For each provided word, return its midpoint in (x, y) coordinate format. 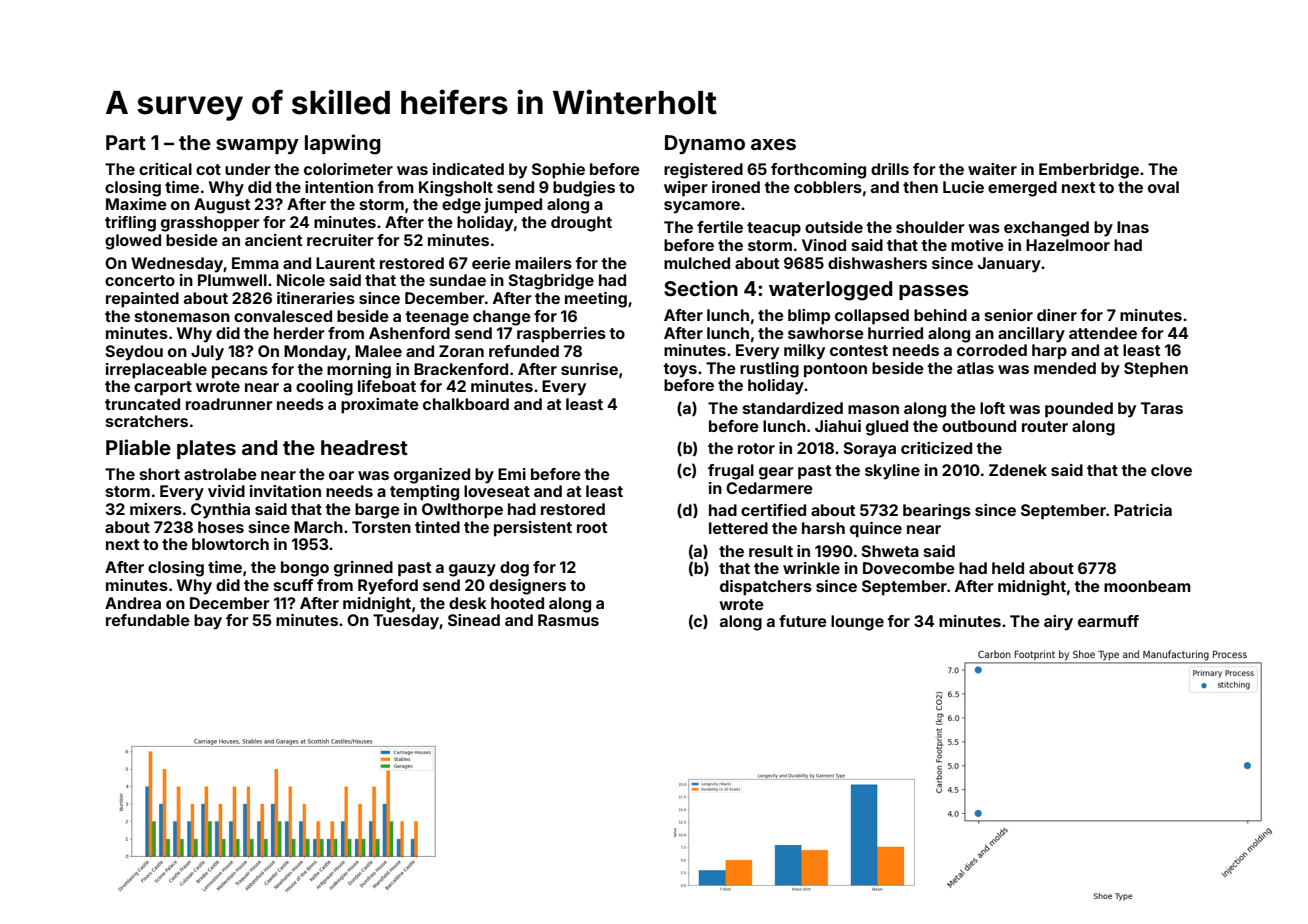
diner (1057, 315)
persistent (533, 529)
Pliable (138, 447)
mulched (697, 263)
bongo (305, 569)
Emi (512, 474)
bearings (937, 512)
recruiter (340, 240)
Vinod (824, 245)
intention (339, 187)
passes (934, 292)
